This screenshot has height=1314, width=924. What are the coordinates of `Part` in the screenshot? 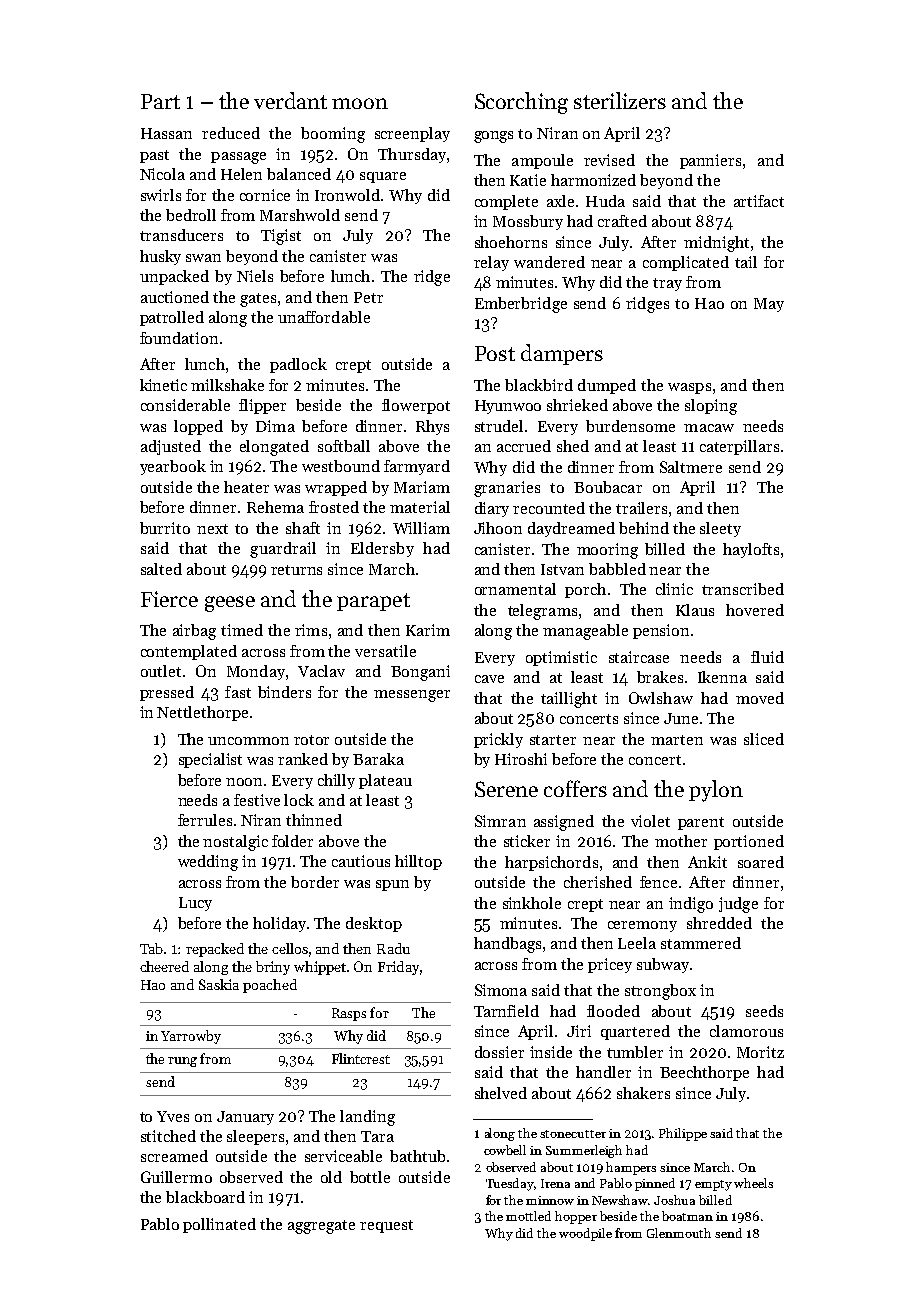 It's located at (160, 101).
